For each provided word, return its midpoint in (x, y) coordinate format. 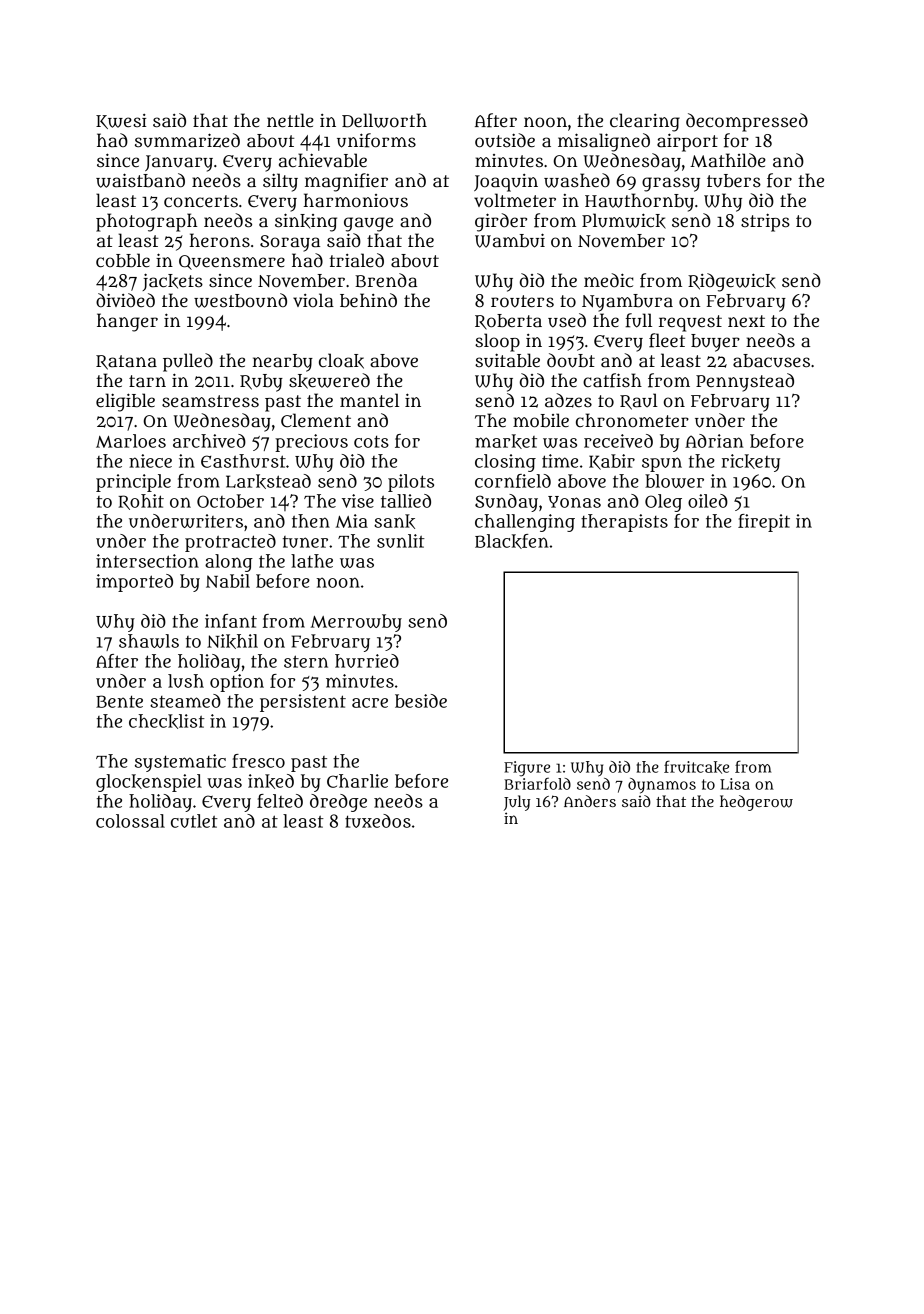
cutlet (194, 821)
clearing (645, 122)
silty (280, 182)
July (517, 803)
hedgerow (756, 803)
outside (505, 140)
